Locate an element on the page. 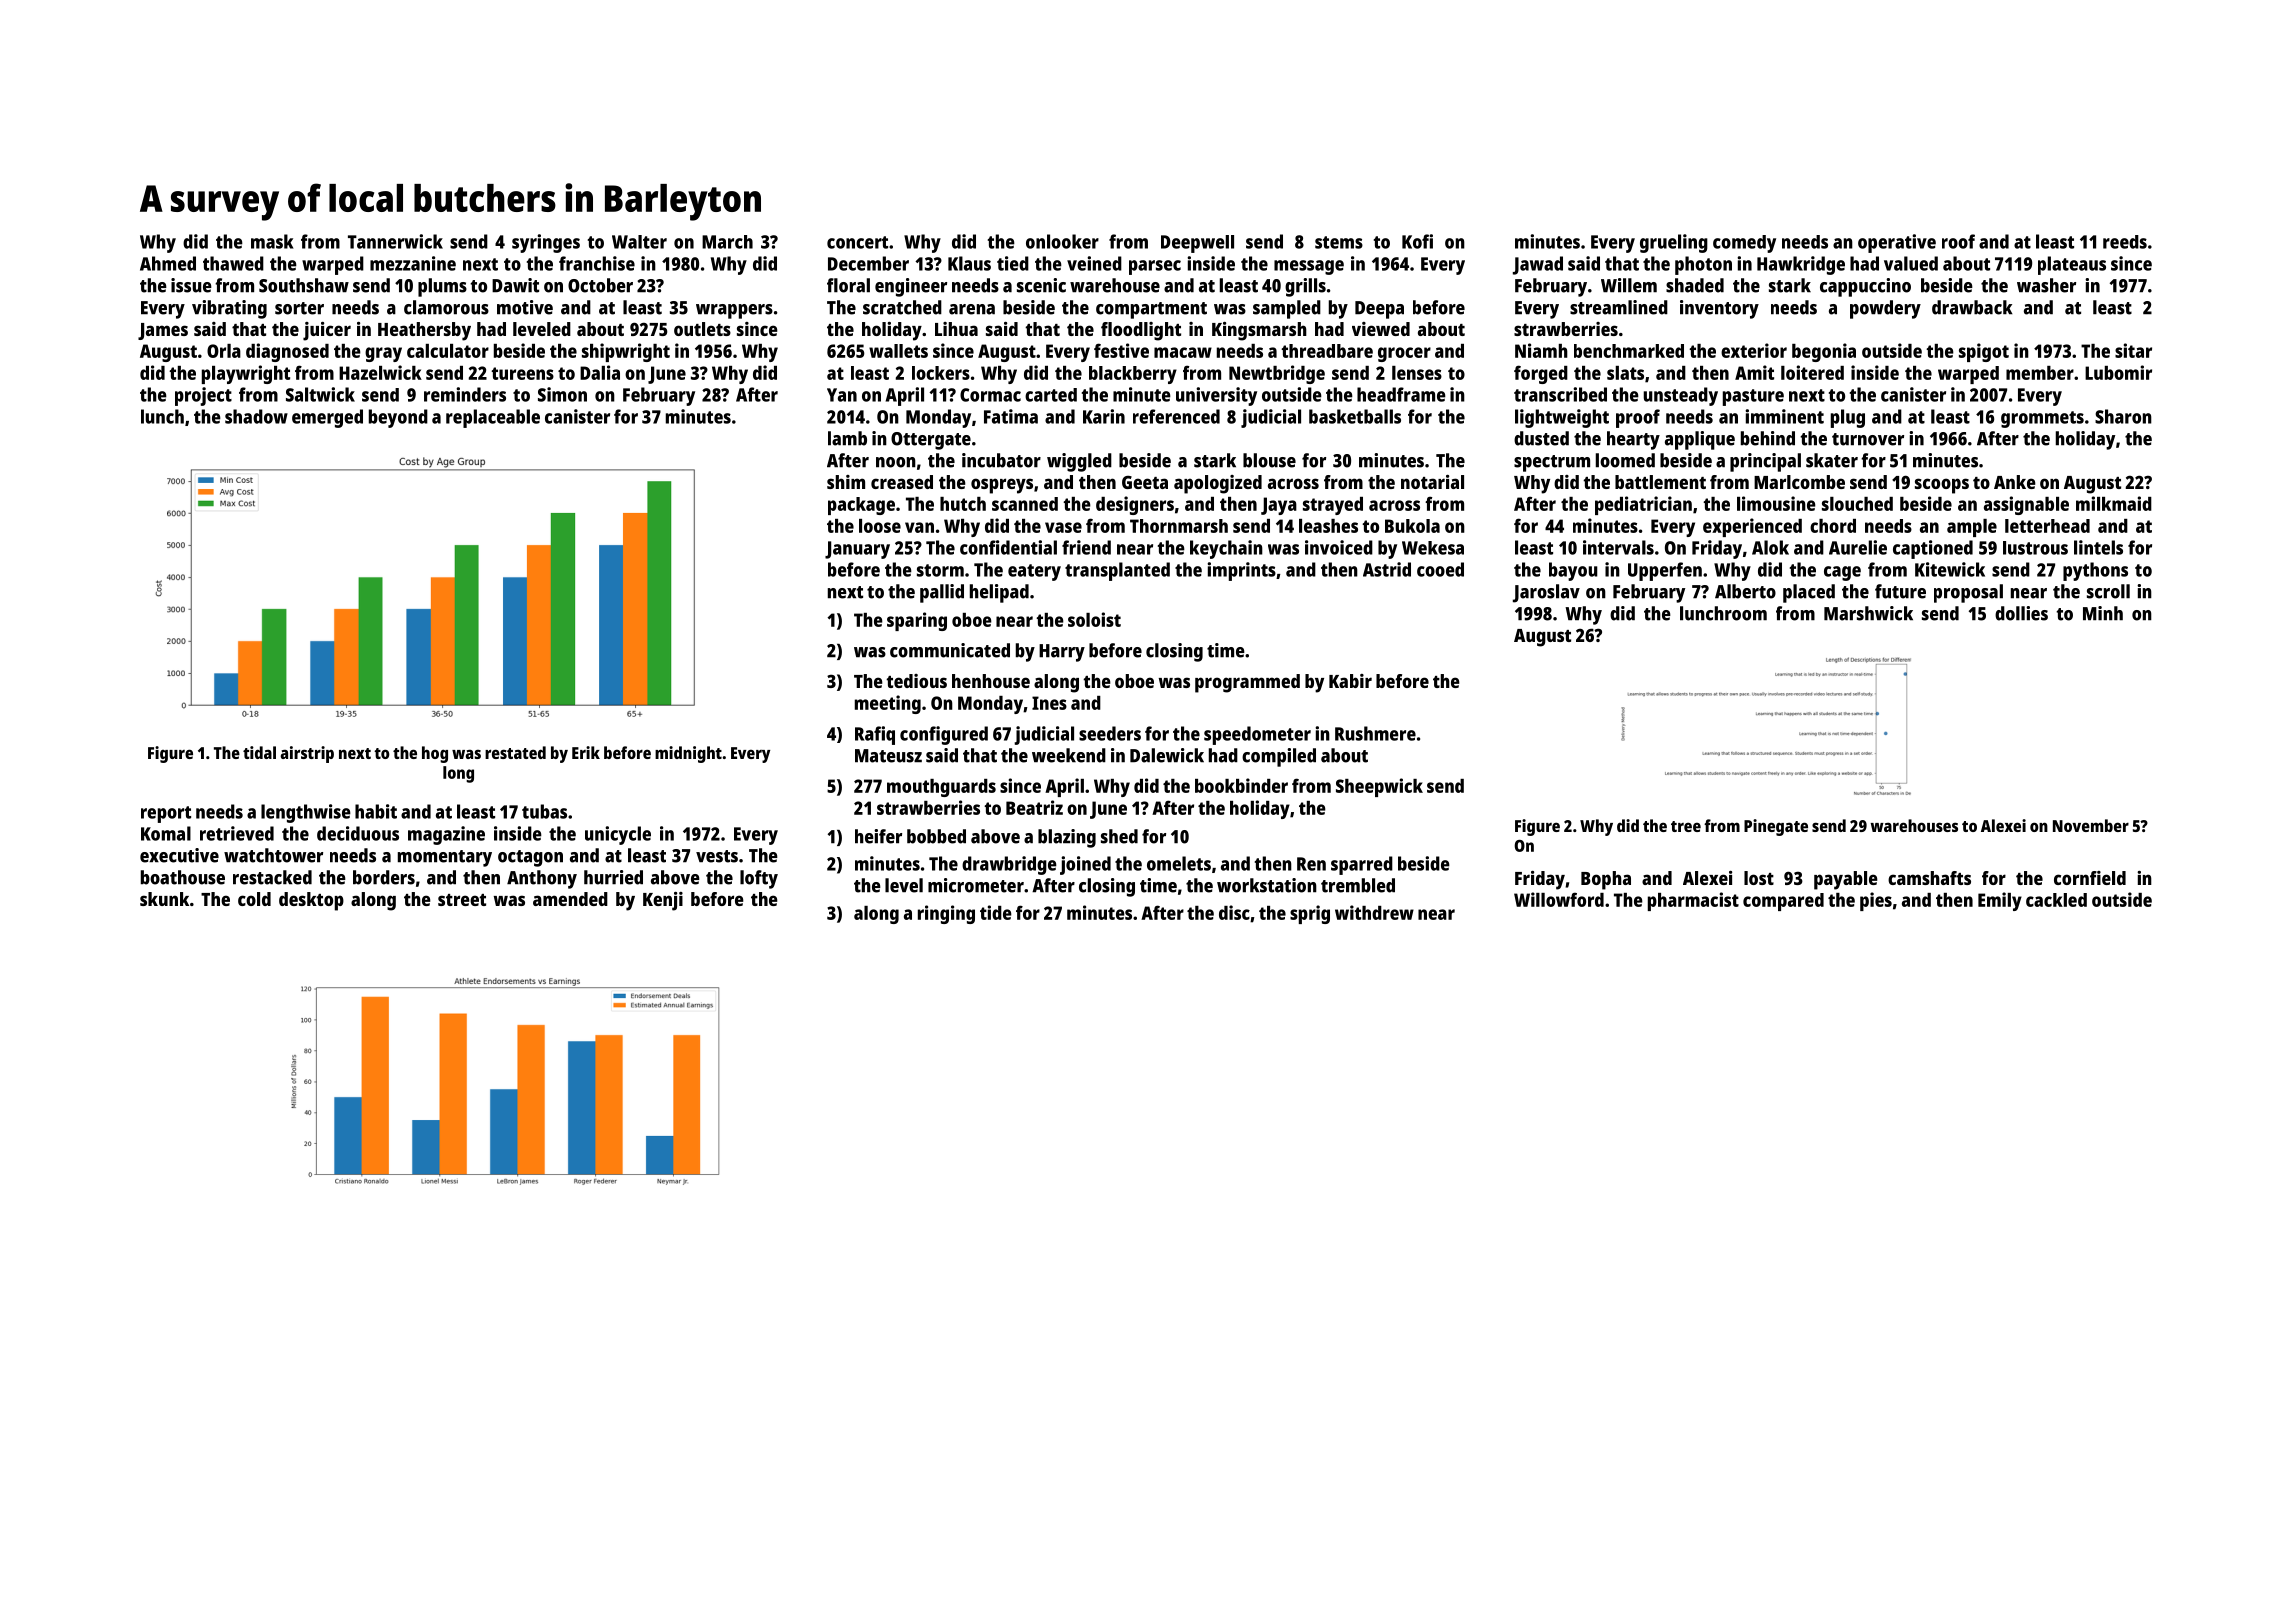  Kenji is located at coordinates (663, 901).
